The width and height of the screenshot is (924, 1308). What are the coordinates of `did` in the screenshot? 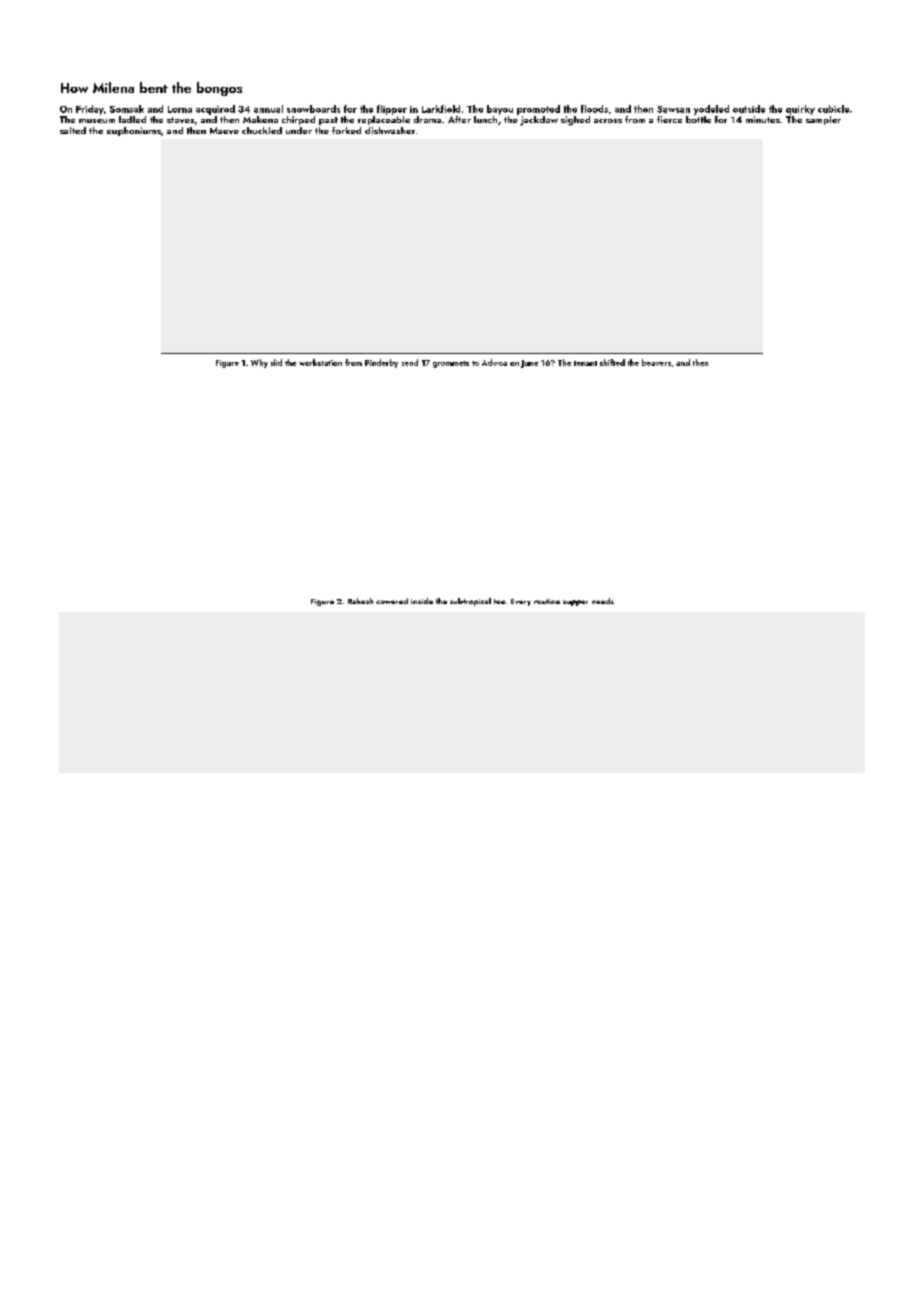 It's located at (276, 362).
